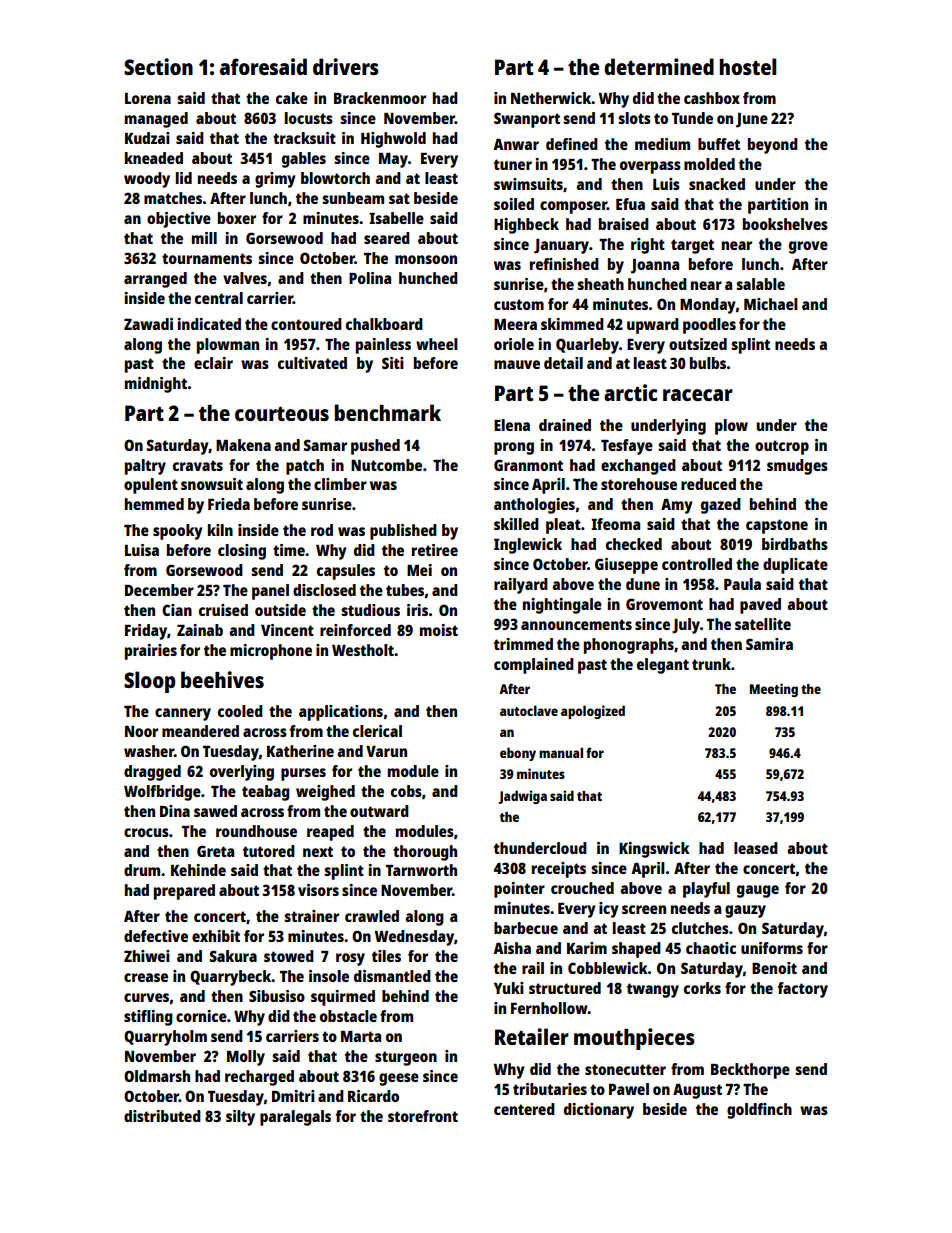 This document has height=1233, width=952. What do you see at coordinates (396, 218) in the document?
I see `Isabelle` at bounding box center [396, 218].
